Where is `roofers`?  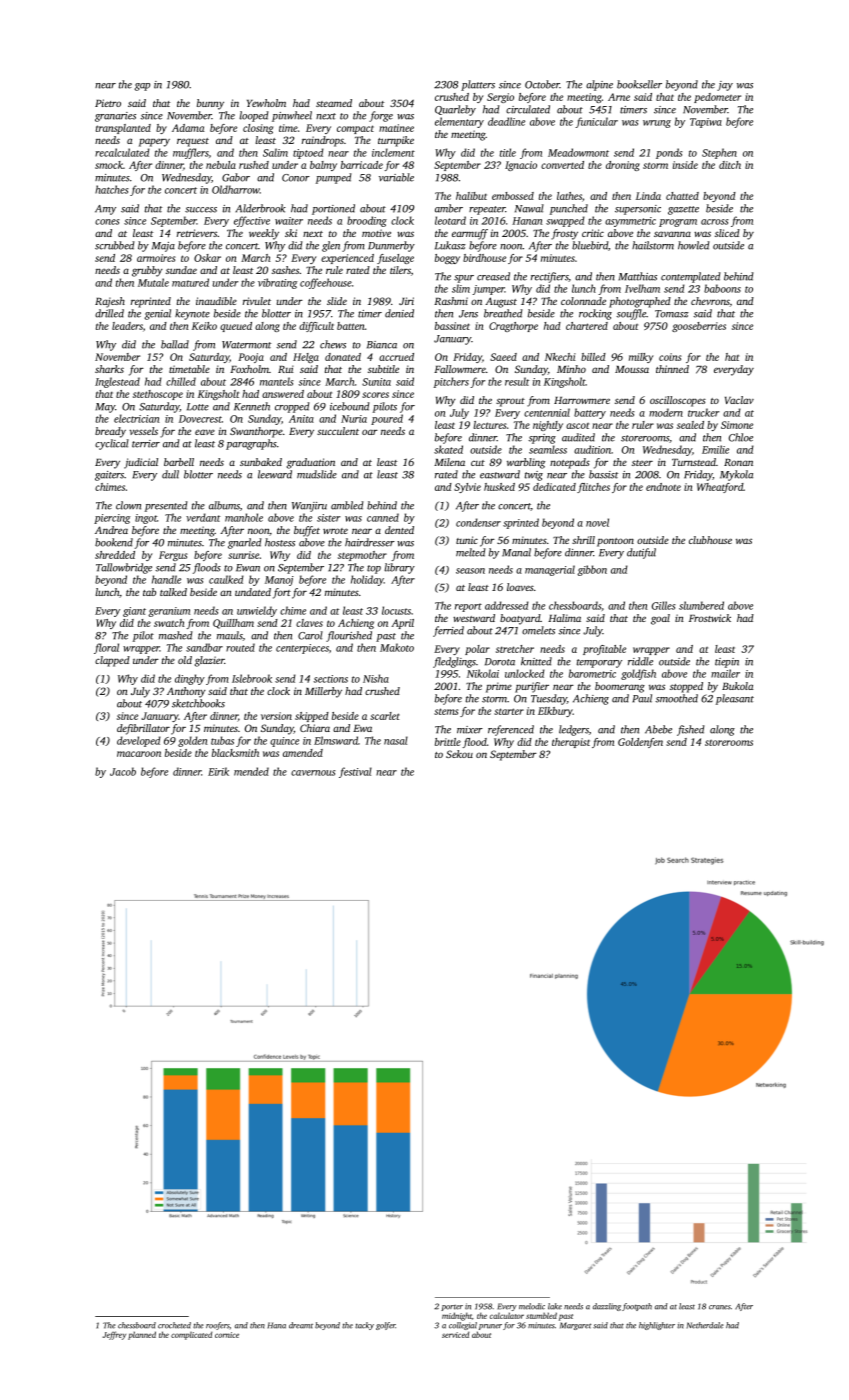
roofers is located at coordinates (218, 1326).
